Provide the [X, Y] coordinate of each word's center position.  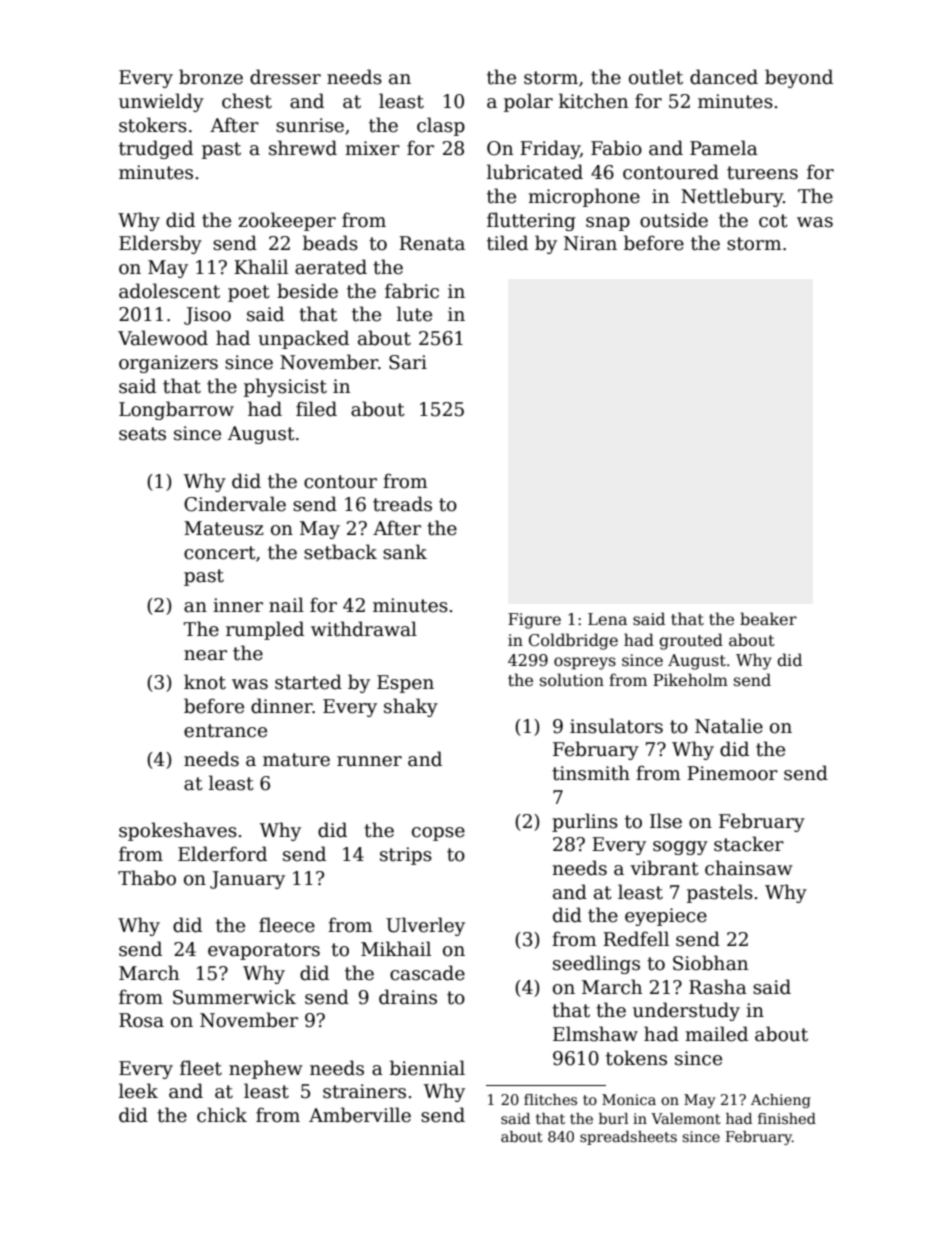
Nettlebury [732, 197]
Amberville [360, 1115]
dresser [285, 77]
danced [724, 77]
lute [414, 314]
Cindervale [235, 504]
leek [138, 1091]
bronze [211, 77]
